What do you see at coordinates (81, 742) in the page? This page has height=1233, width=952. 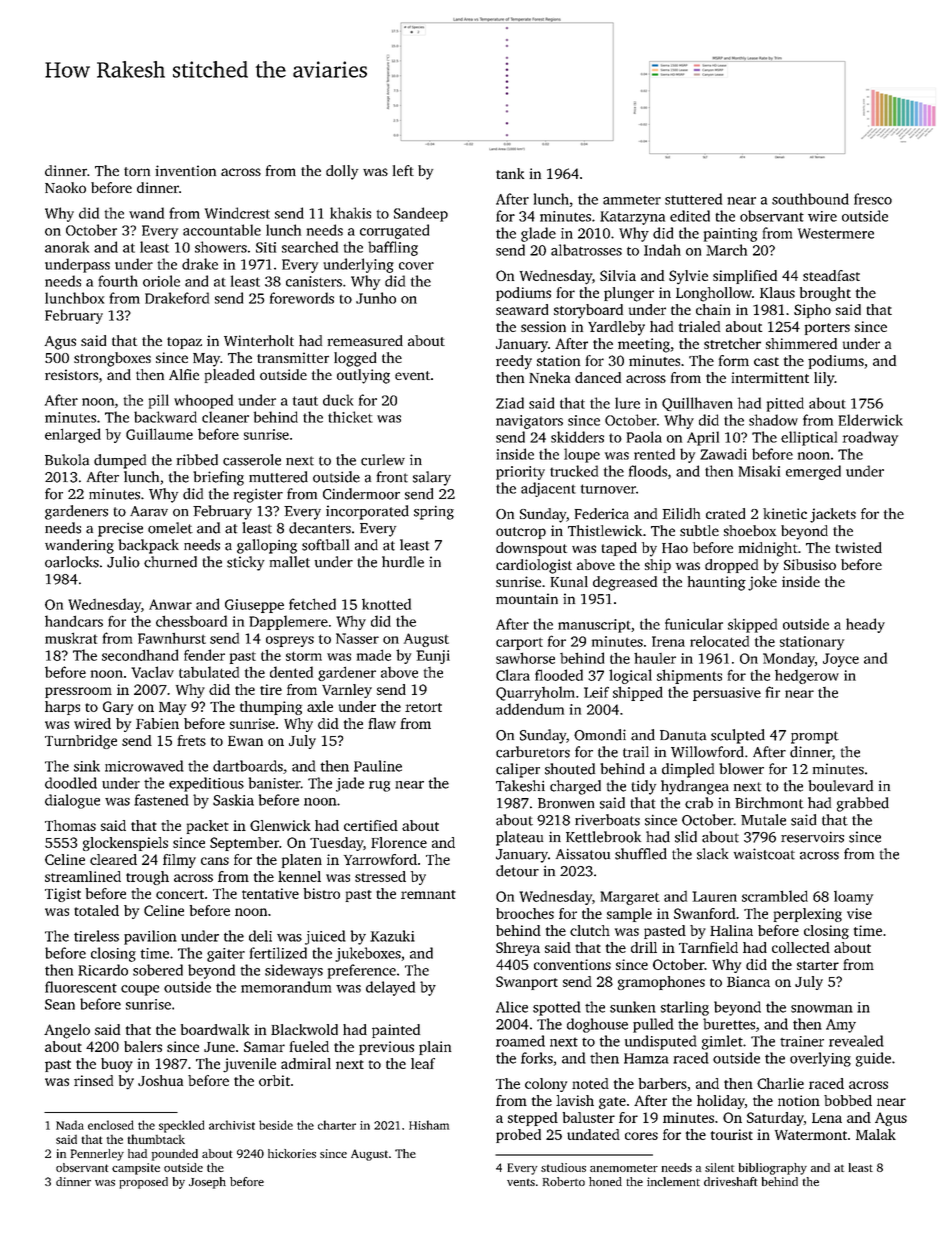 I see `Turnbridge` at bounding box center [81, 742].
